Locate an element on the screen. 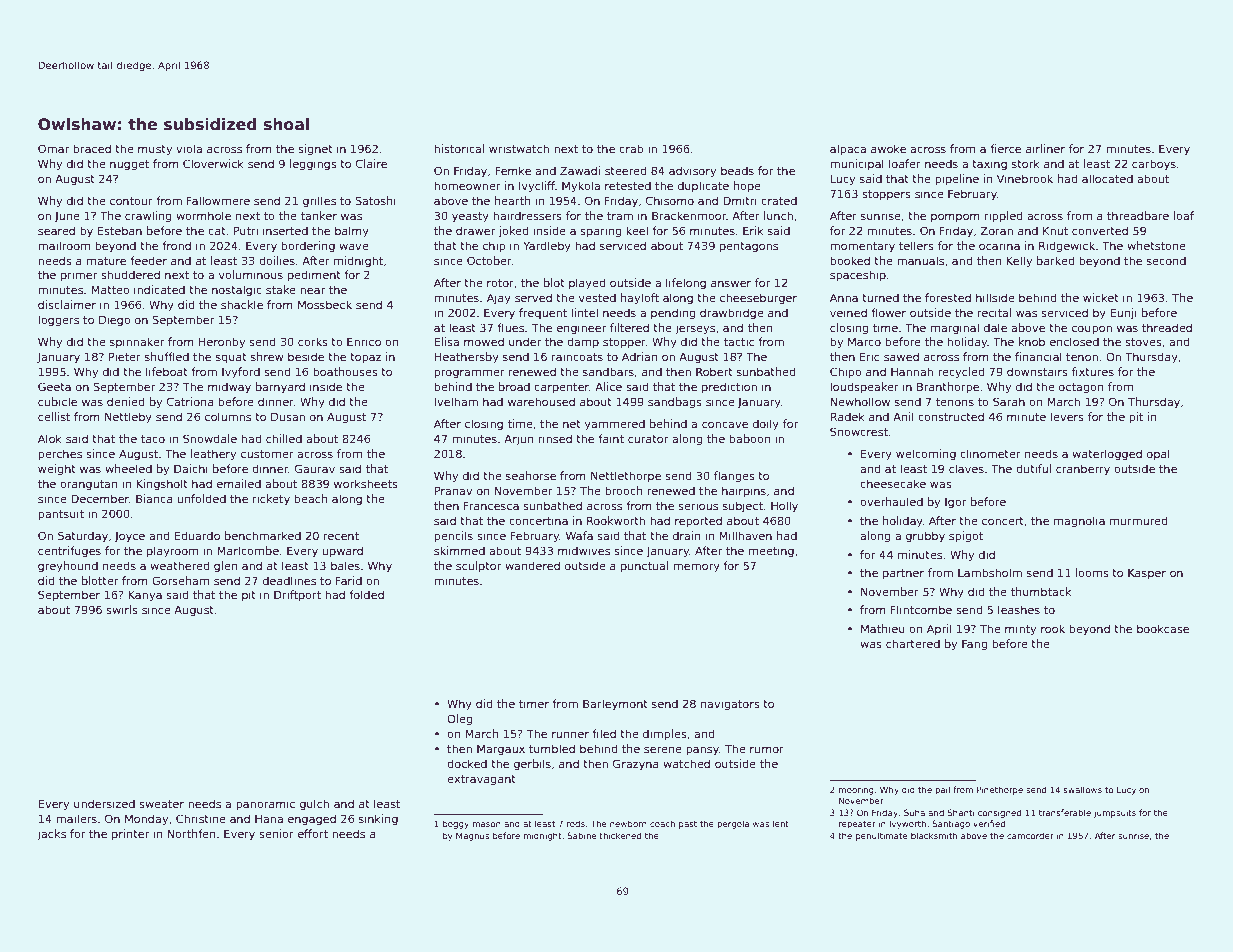 The image size is (1233, 952). sawed is located at coordinates (901, 356).
